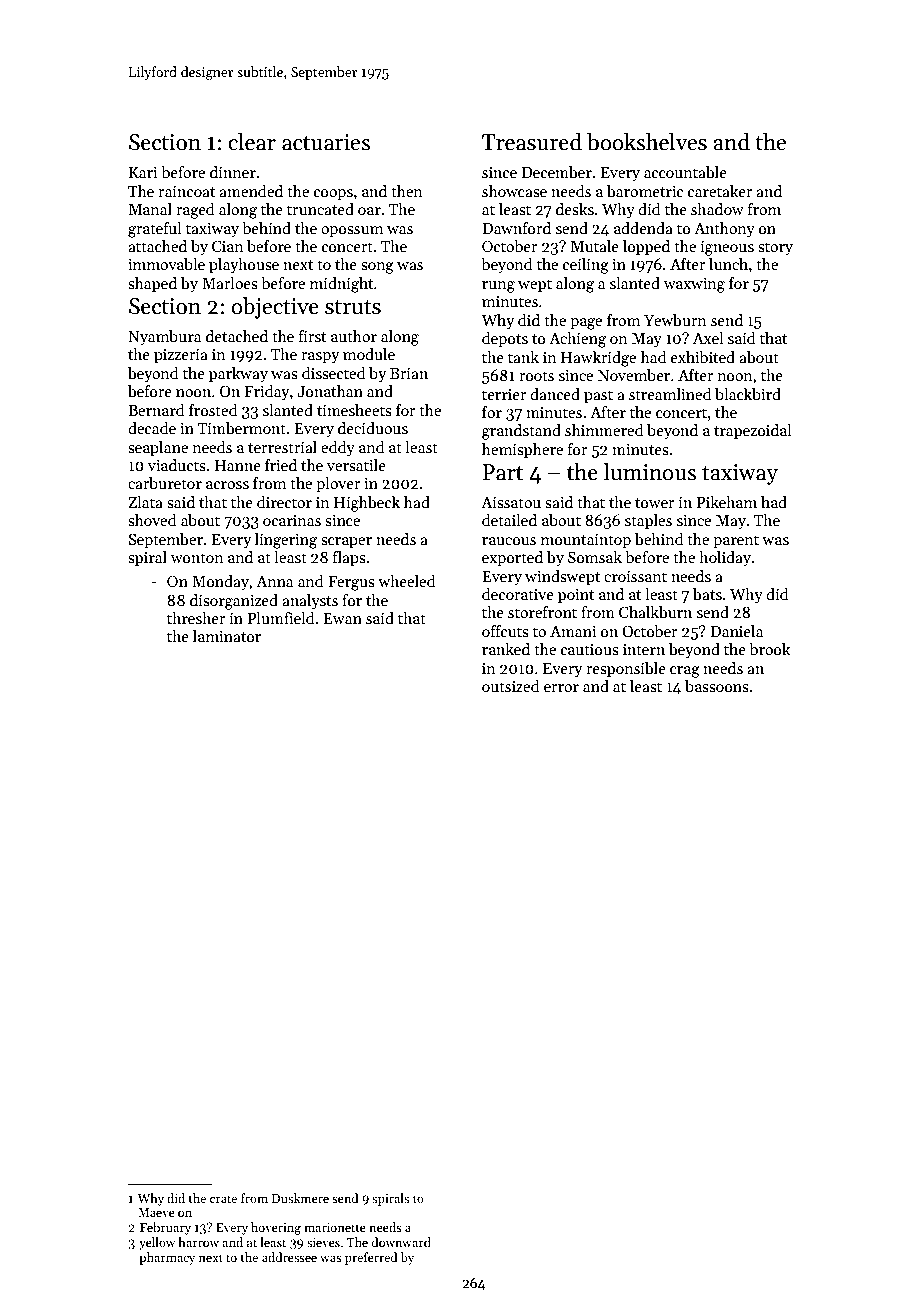 This screenshot has height=1314, width=924. Describe the element at coordinates (326, 142) in the screenshot. I see `actuaries` at that location.
